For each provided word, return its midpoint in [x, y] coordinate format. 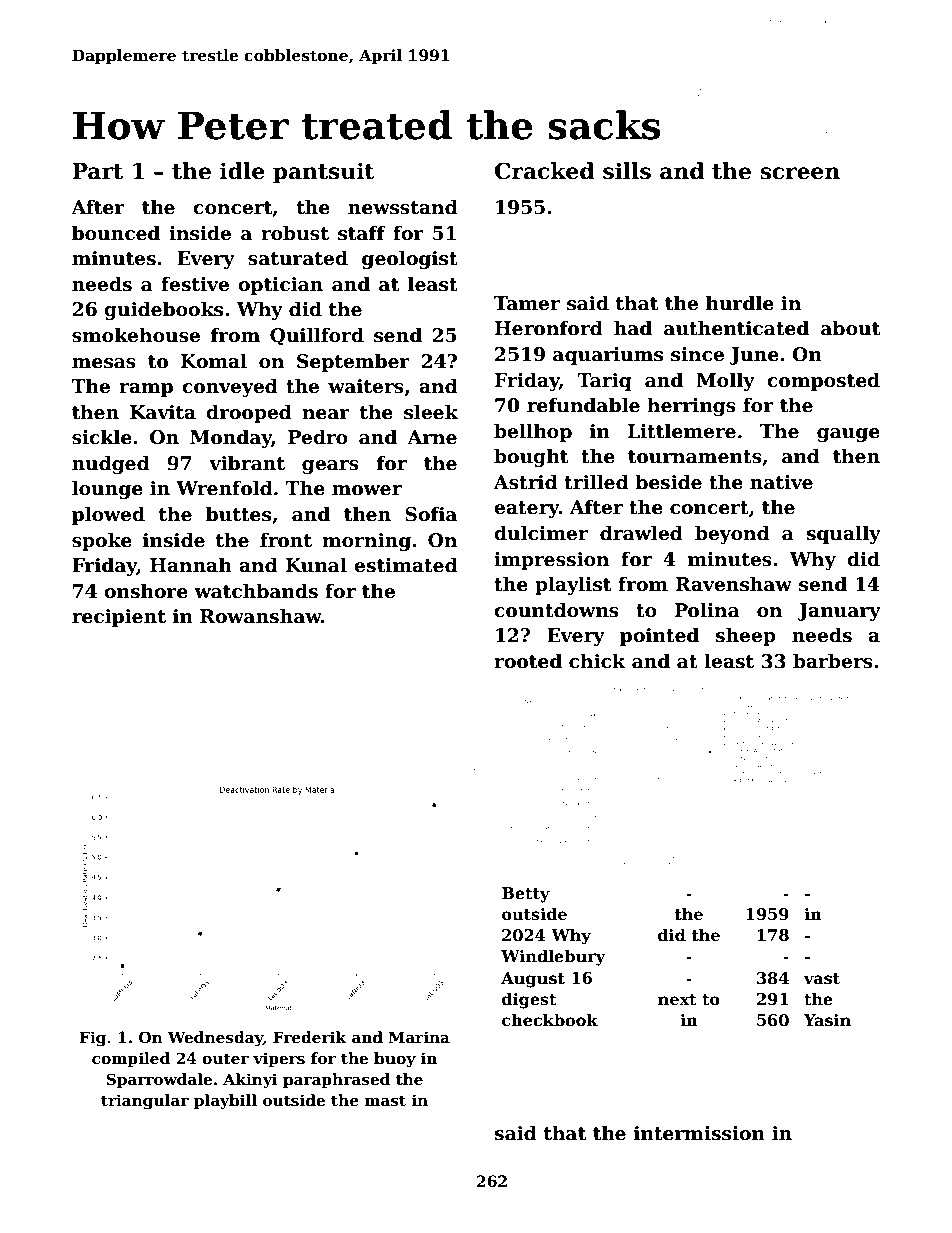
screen [800, 173]
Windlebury [553, 957]
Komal [214, 361]
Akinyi [250, 1081]
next [677, 1000]
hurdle [740, 303]
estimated [406, 565]
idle [242, 171]
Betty [526, 895]
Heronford [549, 328]
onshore [146, 591]
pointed [659, 636]
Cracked [544, 171]
